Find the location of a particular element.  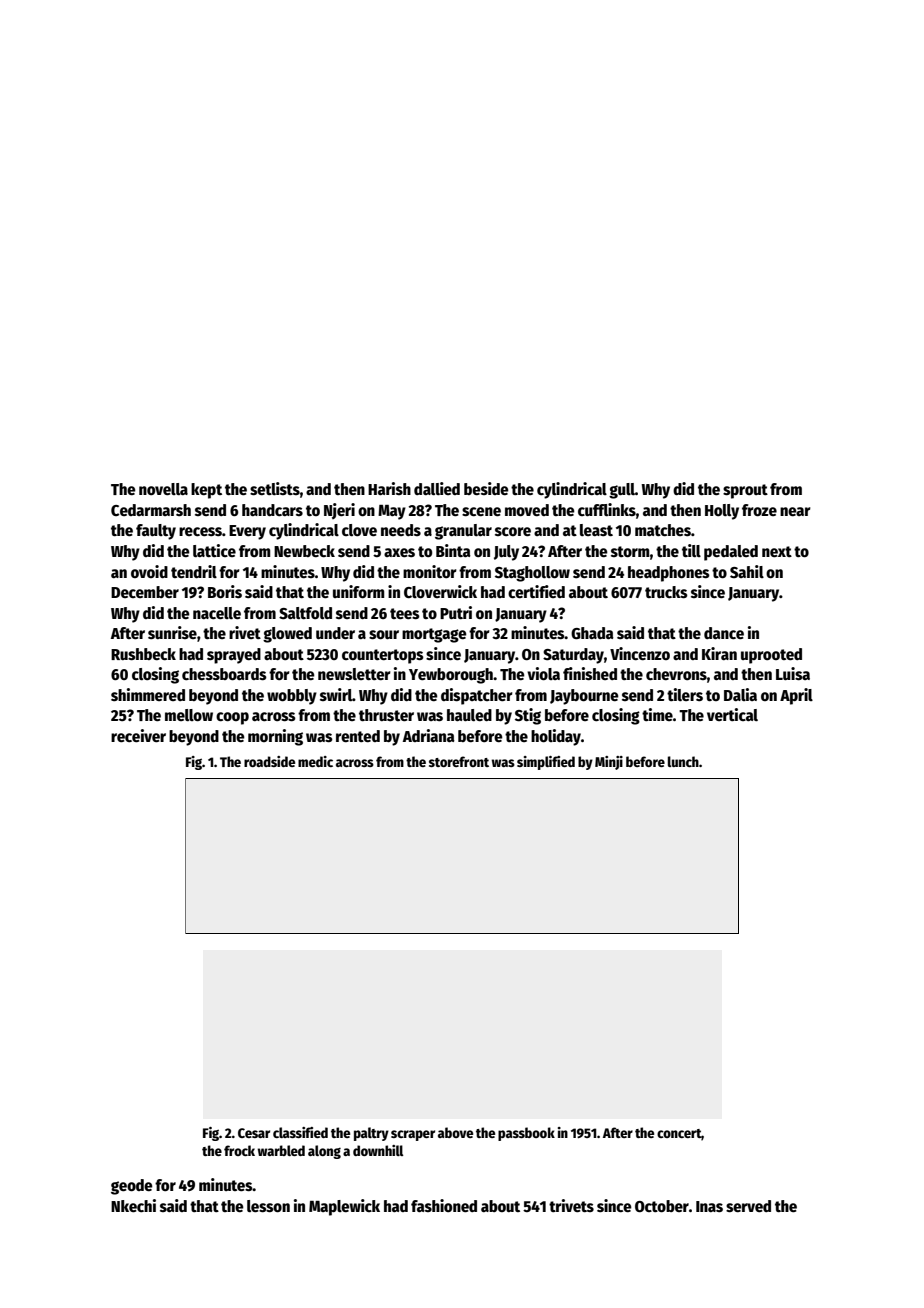

dallied is located at coordinates (437, 488).
